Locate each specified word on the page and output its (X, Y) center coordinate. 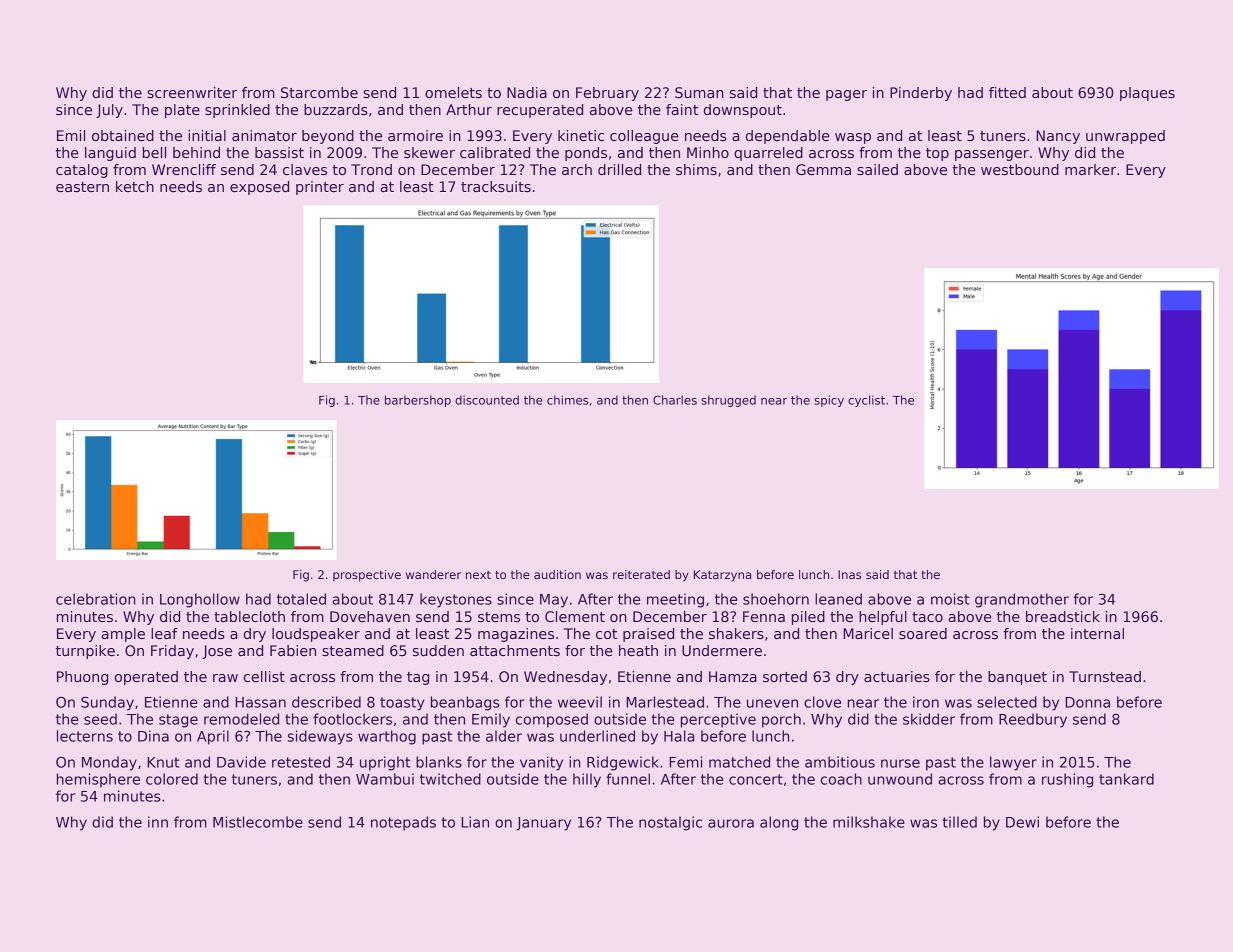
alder (504, 736)
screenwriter (192, 92)
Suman (699, 92)
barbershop (418, 401)
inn (158, 822)
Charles (675, 400)
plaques (1147, 94)
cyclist (866, 401)
